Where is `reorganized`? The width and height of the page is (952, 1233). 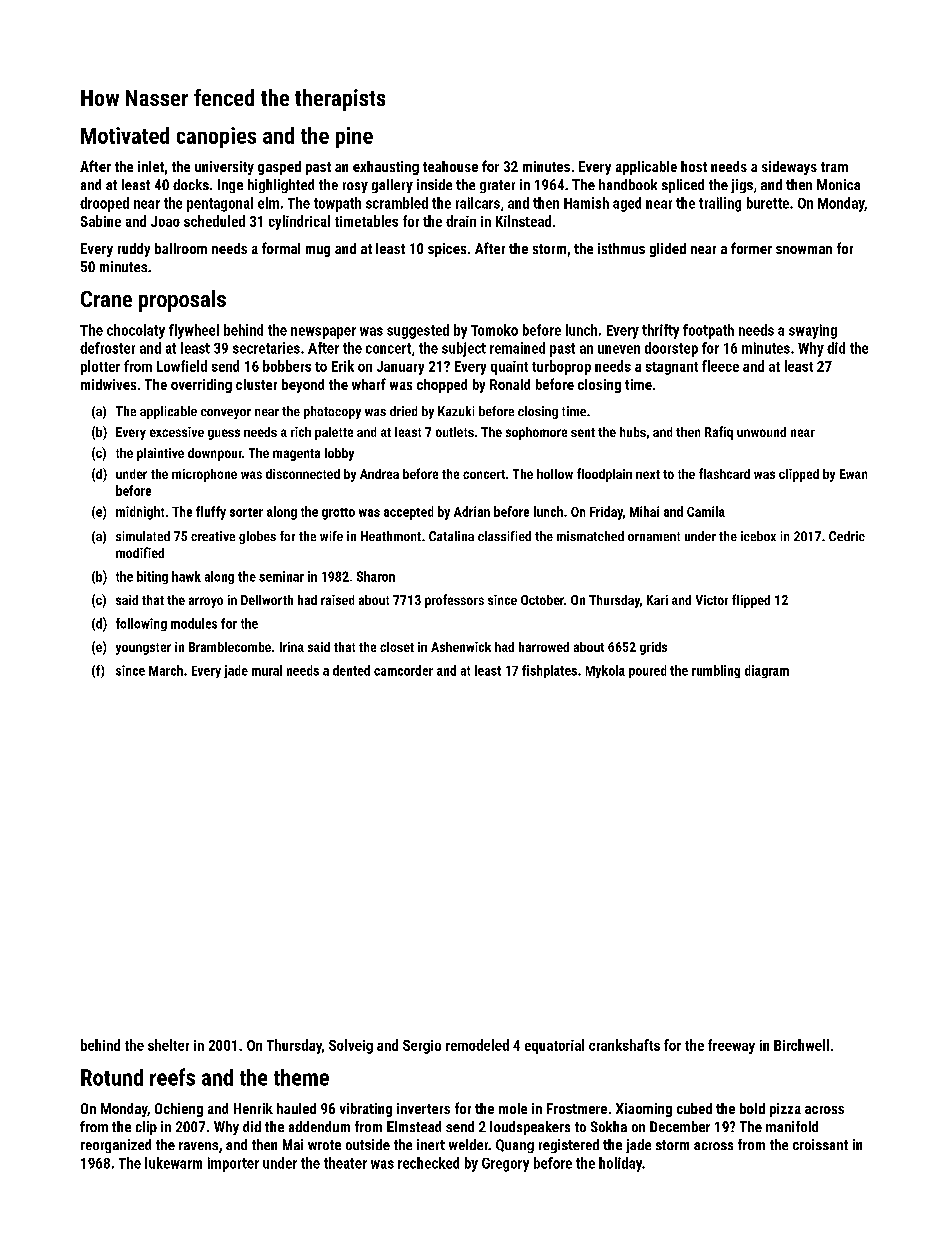
reorganized is located at coordinates (116, 1146).
